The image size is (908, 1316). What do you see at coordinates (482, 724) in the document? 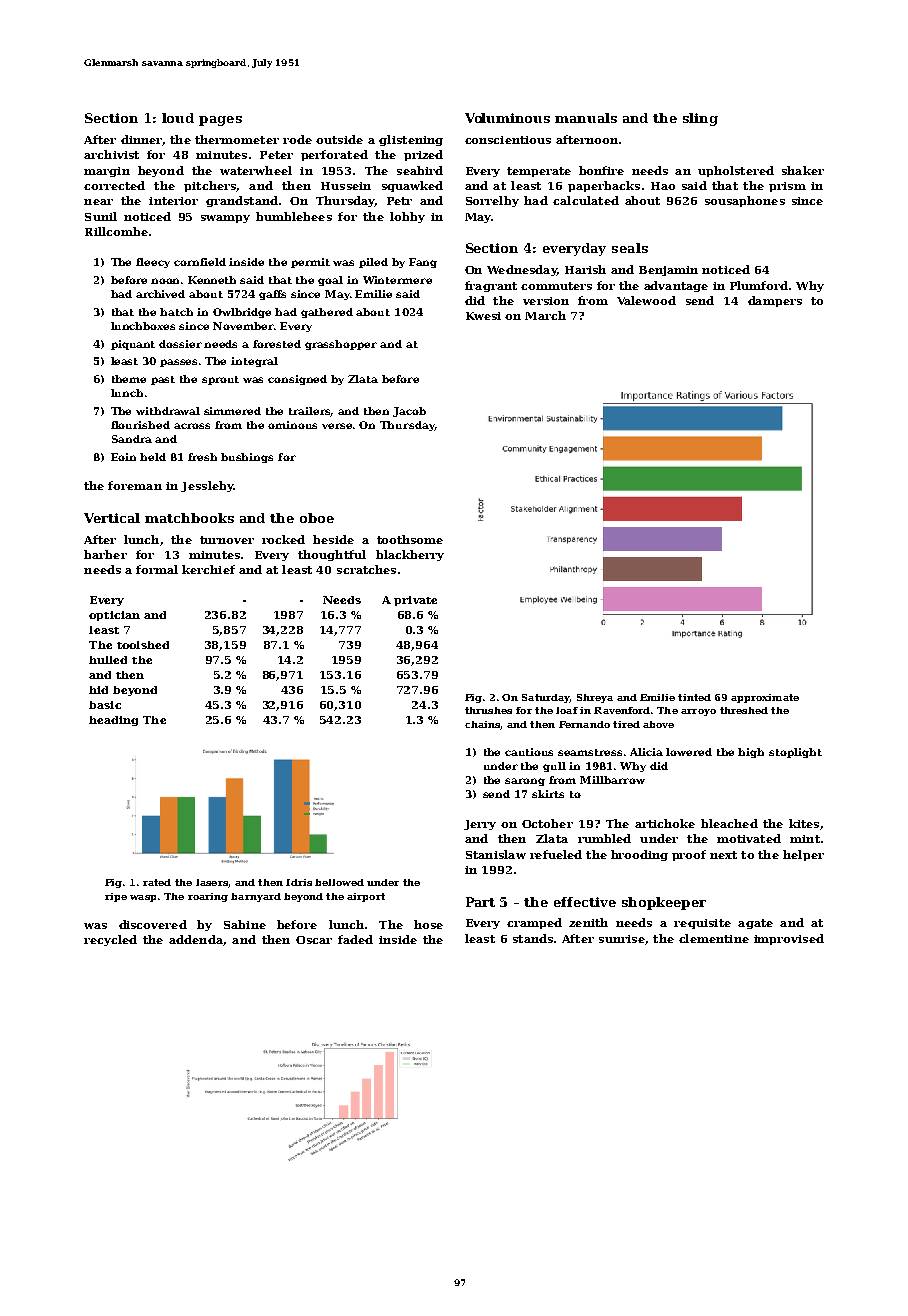
I see `chains` at bounding box center [482, 724].
